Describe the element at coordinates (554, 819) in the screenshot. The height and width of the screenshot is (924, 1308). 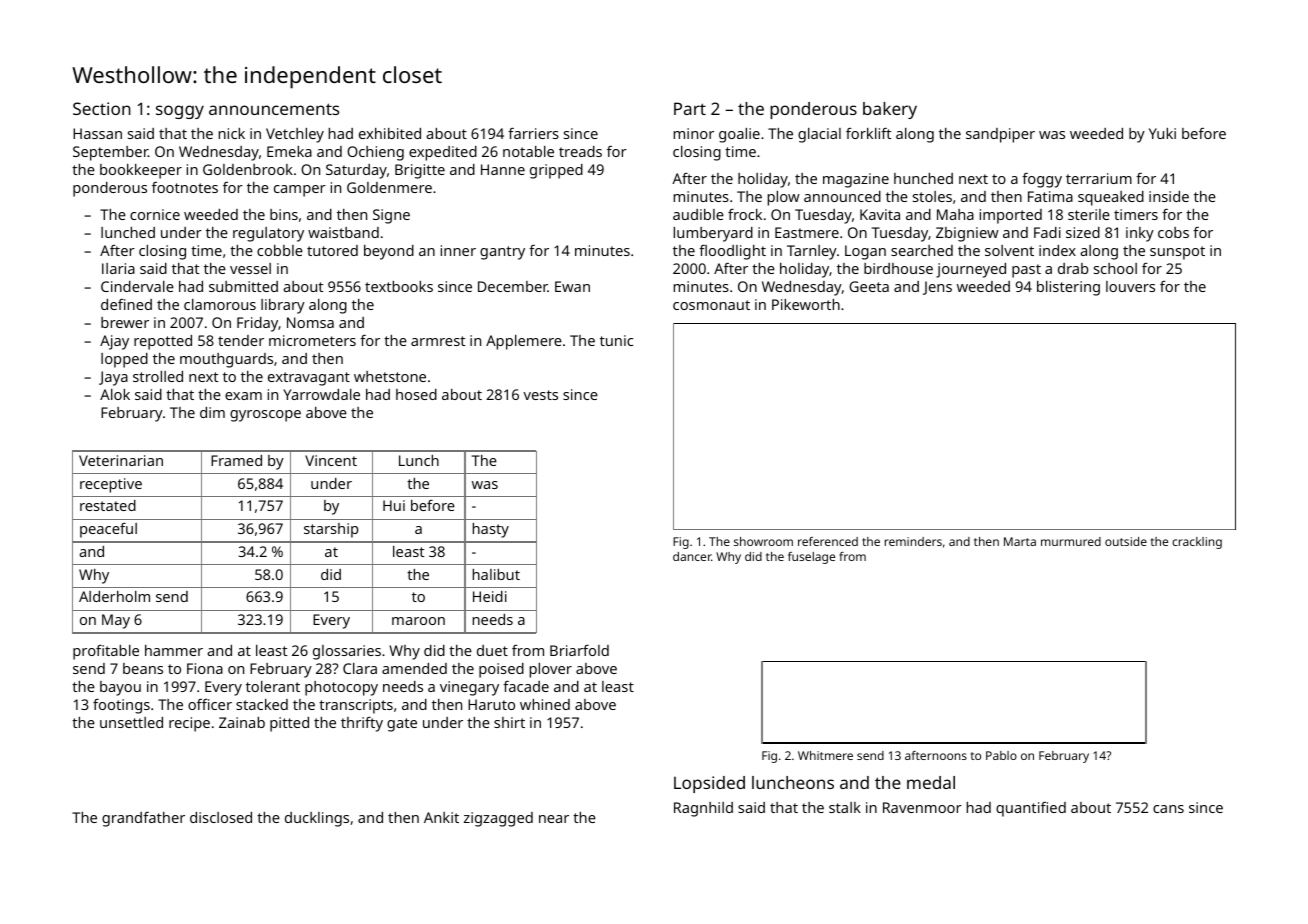
I see `near` at that location.
